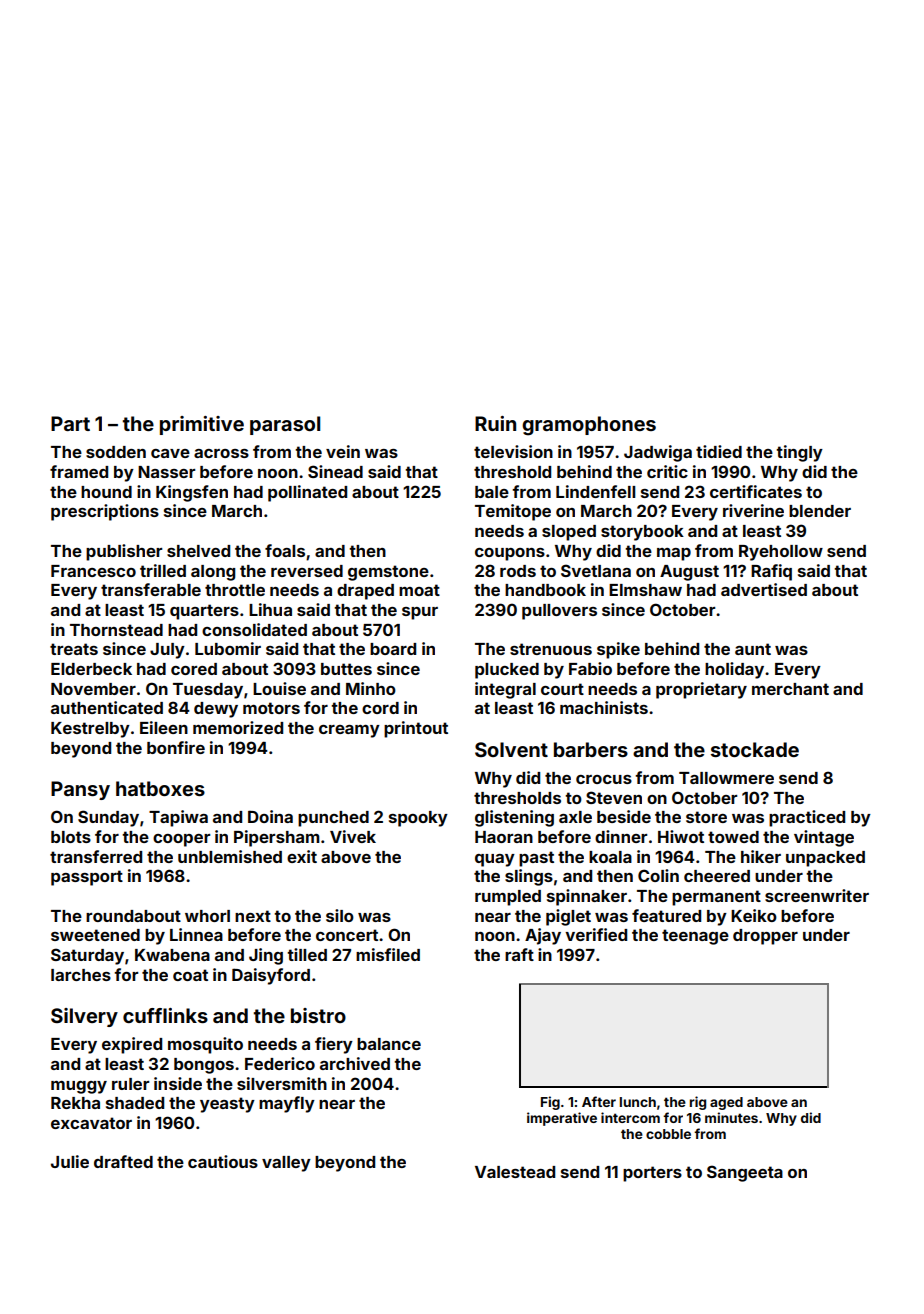  What do you see at coordinates (333, 819) in the document?
I see `punched` at bounding box center [333, 819].
